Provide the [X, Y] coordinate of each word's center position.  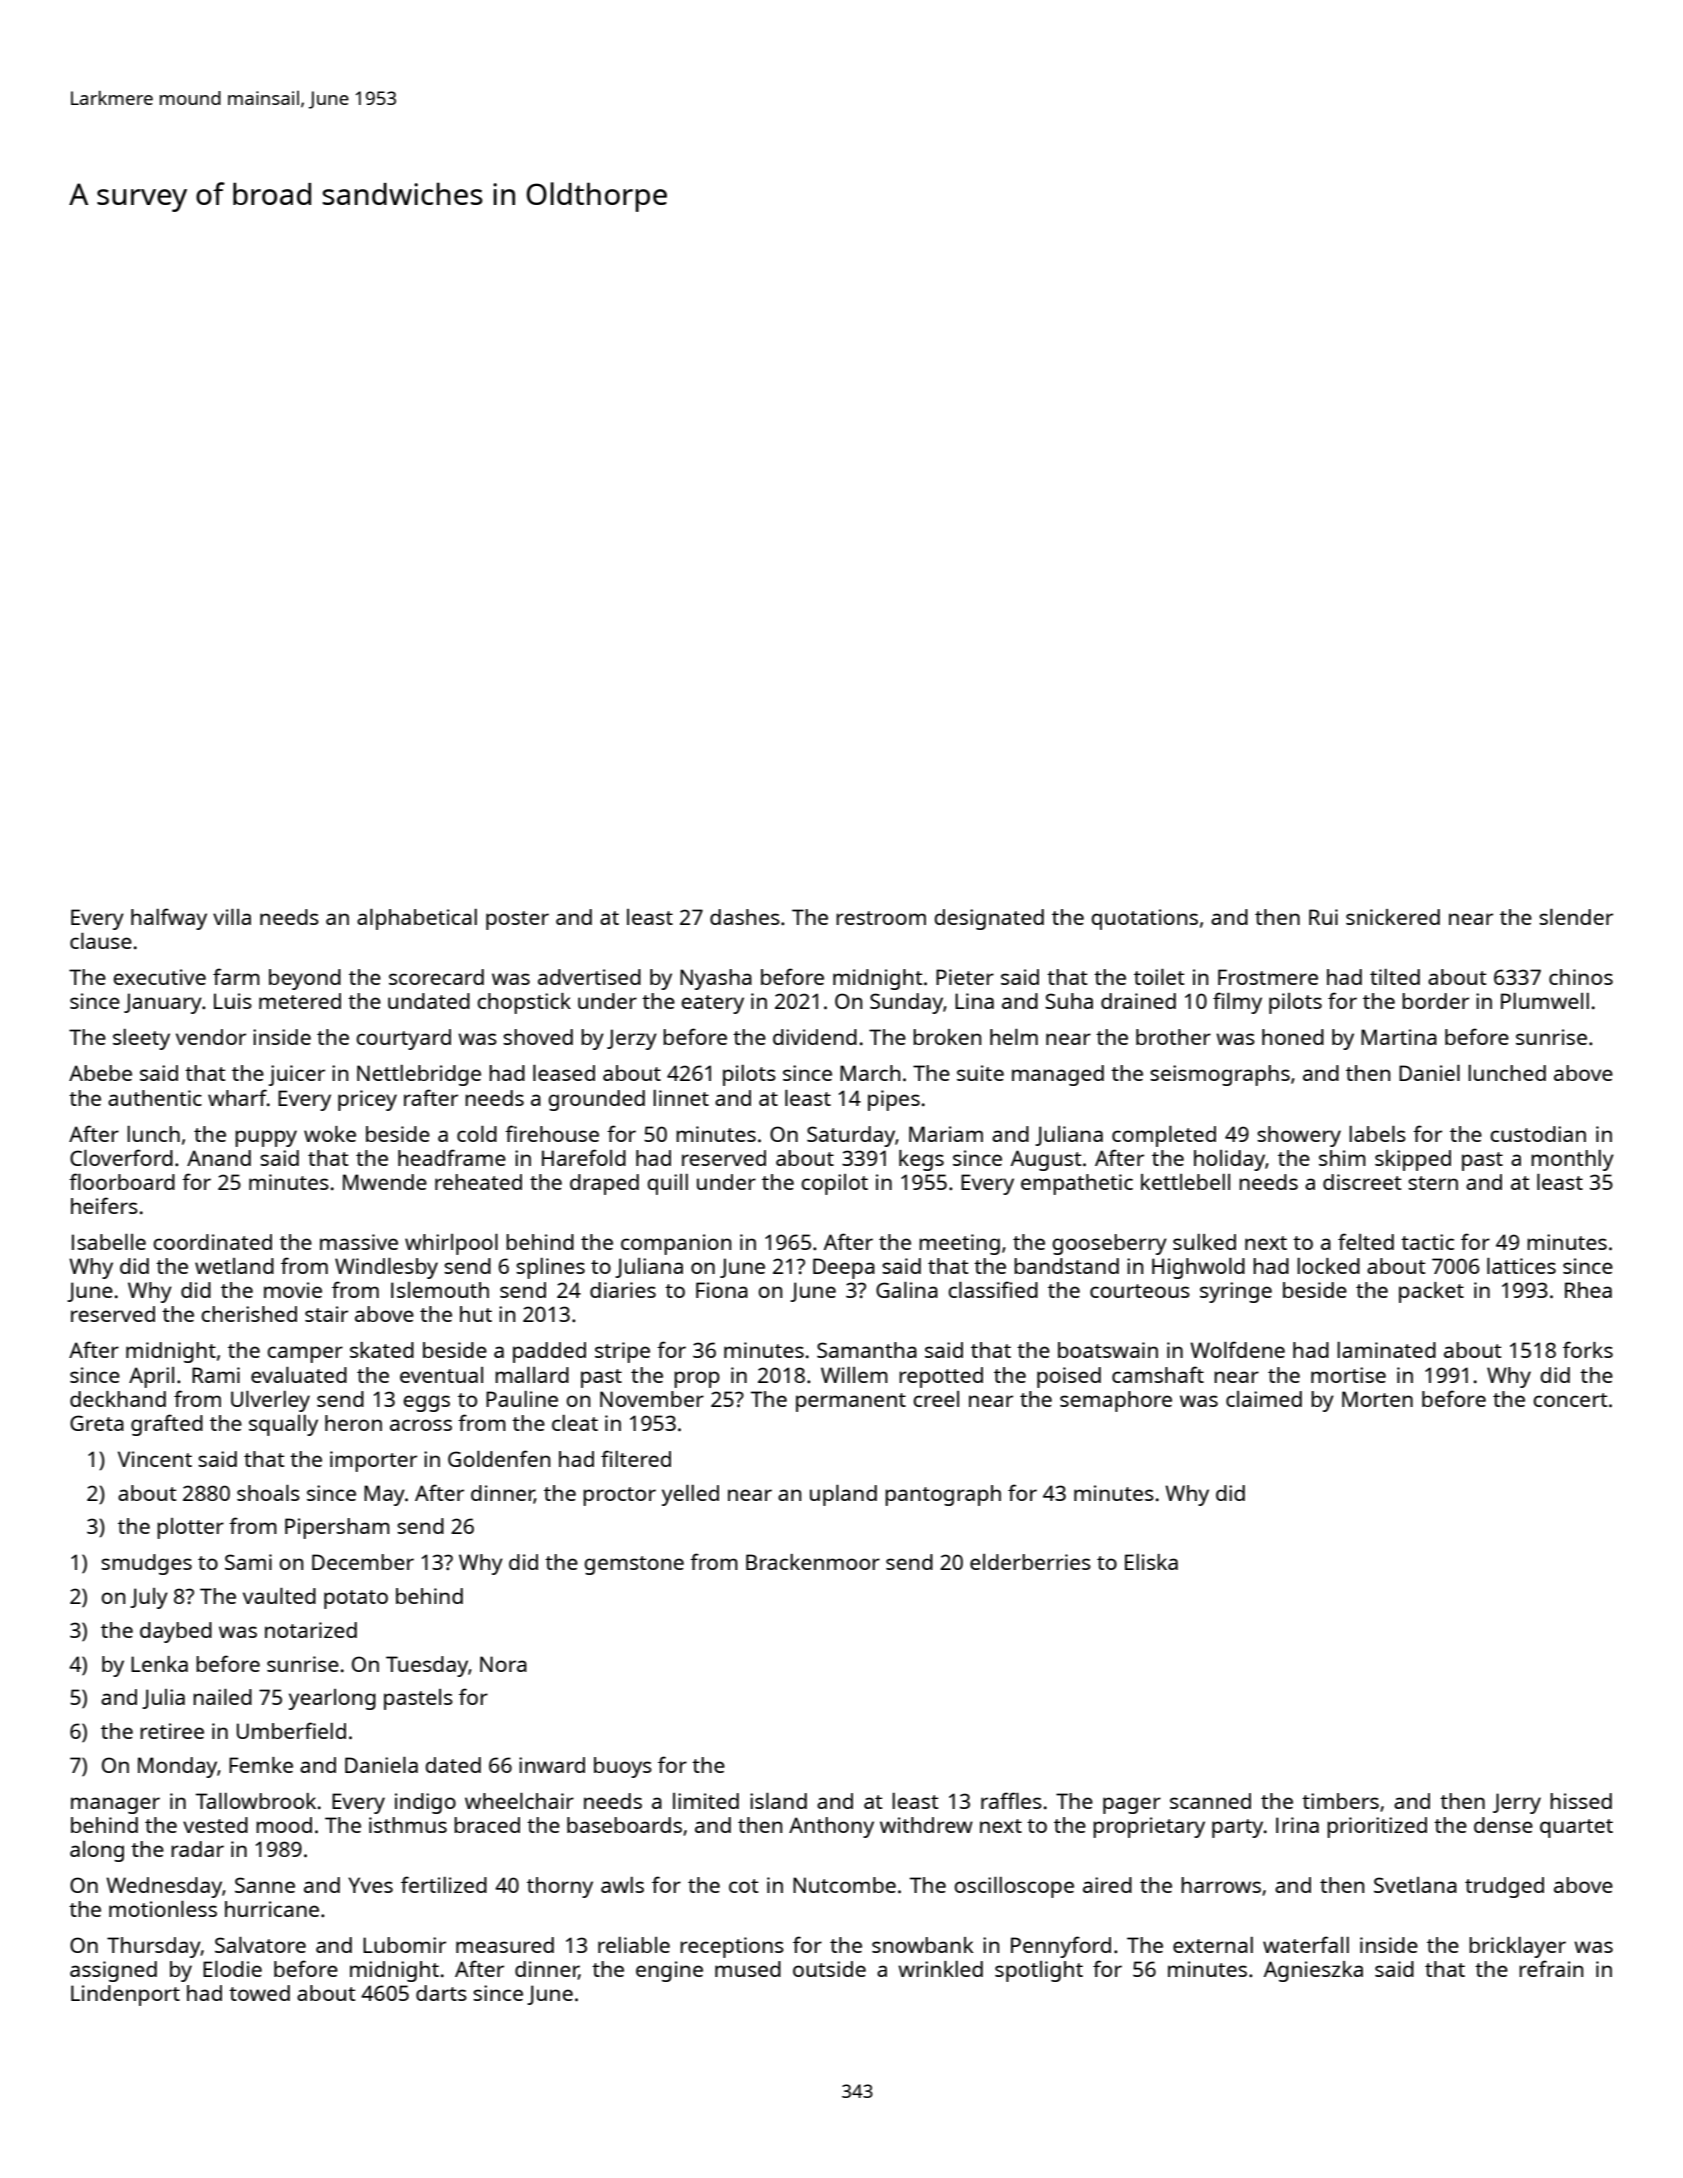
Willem [854, 1375]
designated [989, 919]
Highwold [1198, 1268]
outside [829, 1969]
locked [1328, 1266]
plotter [190, 1528]
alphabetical [417, 919]
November [652, 1399]
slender [1576, 917]
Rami [216, 1375]
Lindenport [125, 1995]
